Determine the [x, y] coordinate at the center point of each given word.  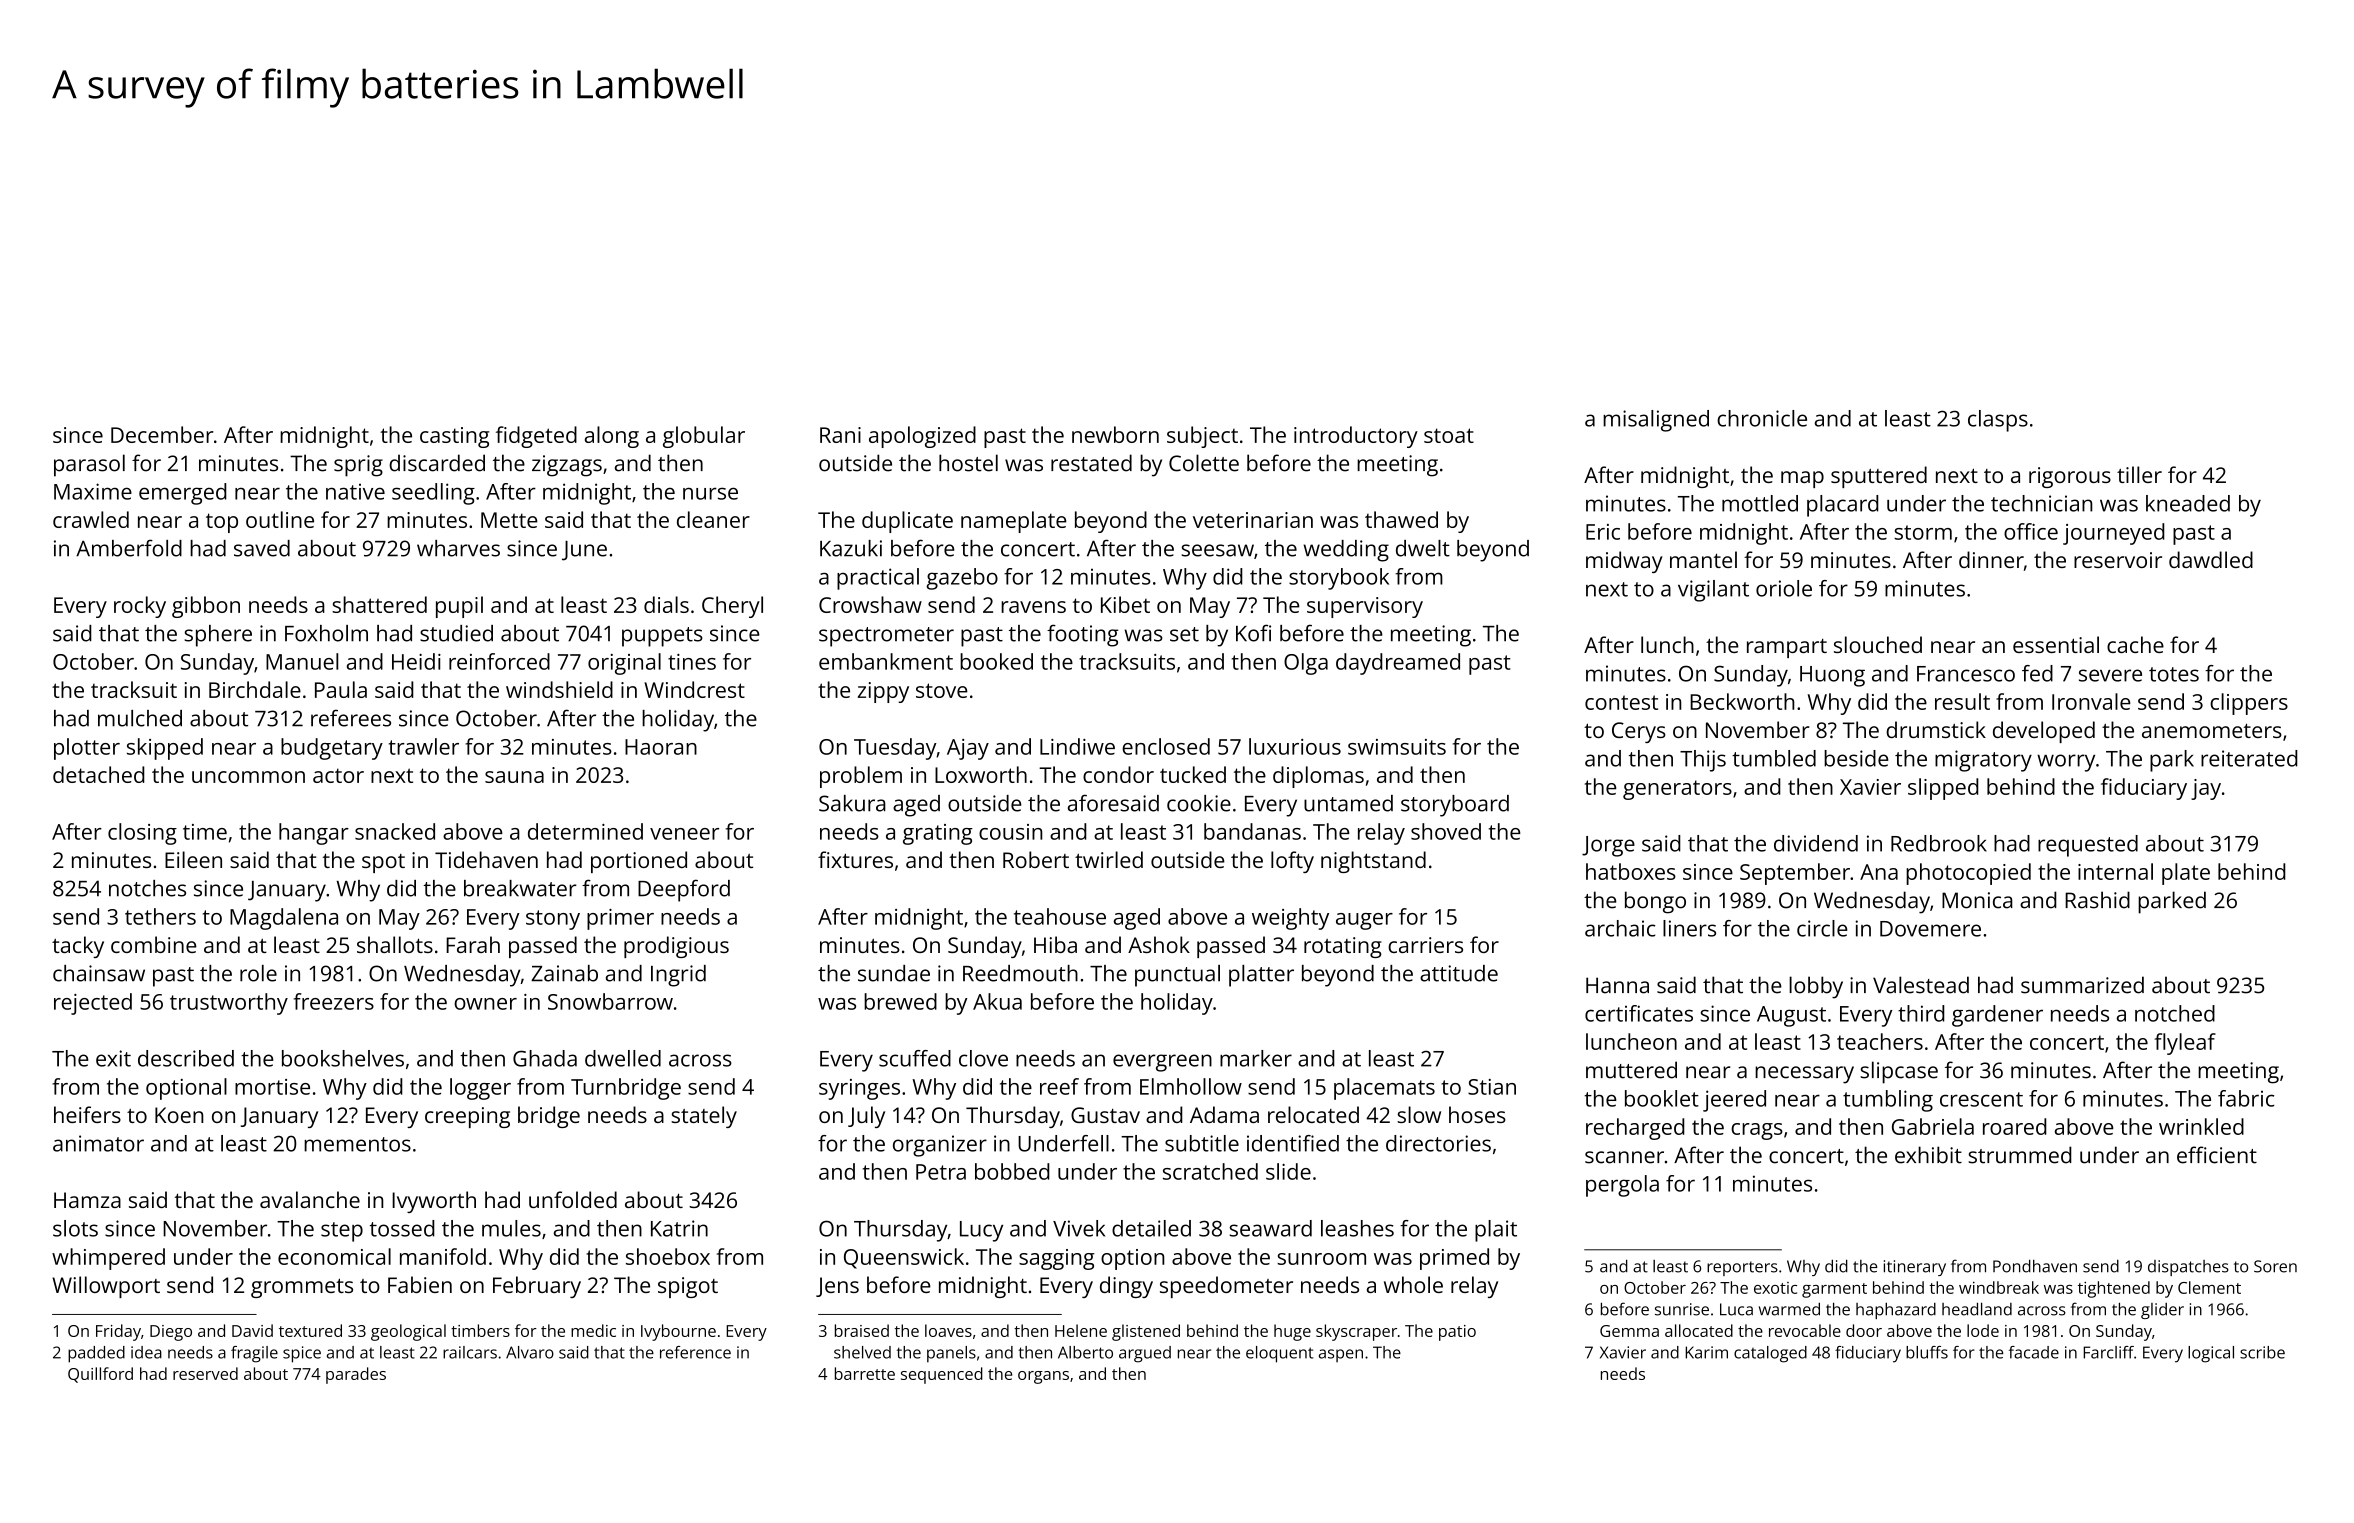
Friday [118, 1332]
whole [1413, 1284]
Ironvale [2091, 701]
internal [2115, 871]
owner [485, 1004]
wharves [458, 548]
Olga [1306, 664]
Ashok [1159, 944]
